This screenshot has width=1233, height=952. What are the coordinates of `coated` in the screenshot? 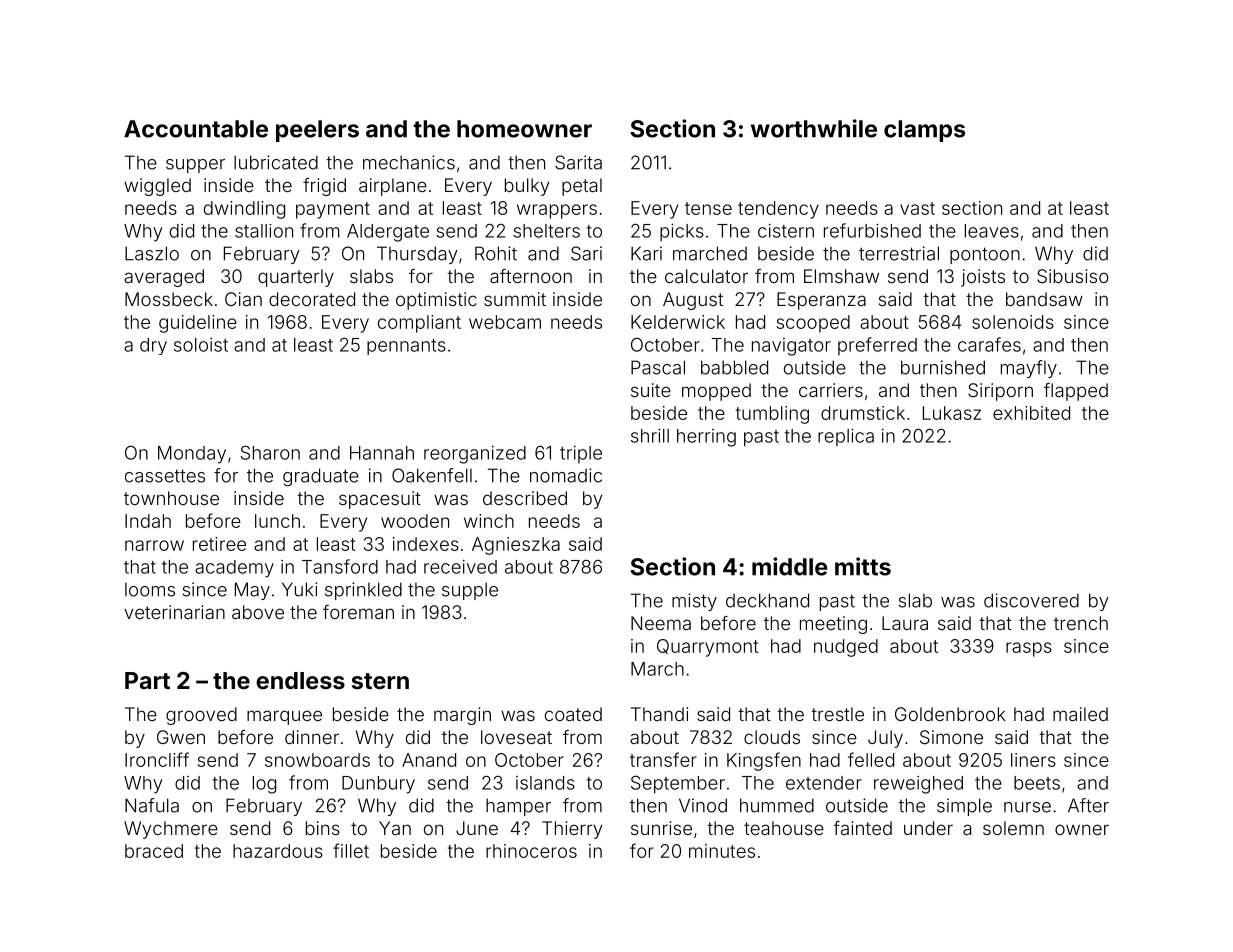 It's located at (573, 714).
